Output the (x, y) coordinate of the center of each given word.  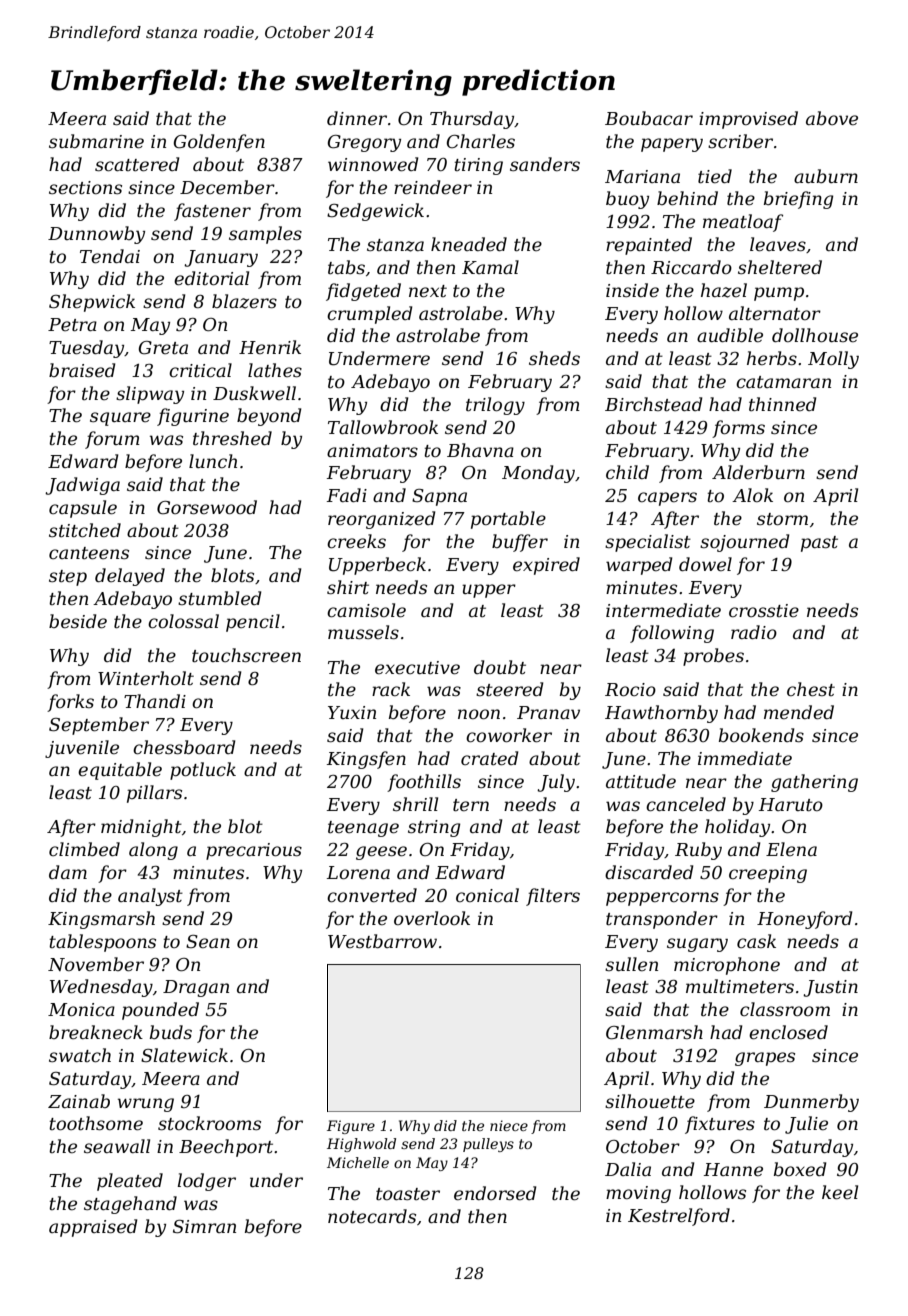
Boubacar (649, 118)
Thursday (472, 120)
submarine (96, 141)
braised (82, 370)
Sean (208, 942)
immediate (745, 758)
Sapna (439, 497)
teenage (363, 829)
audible (730, 335)
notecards (372, 1216)
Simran (204, 1227)
